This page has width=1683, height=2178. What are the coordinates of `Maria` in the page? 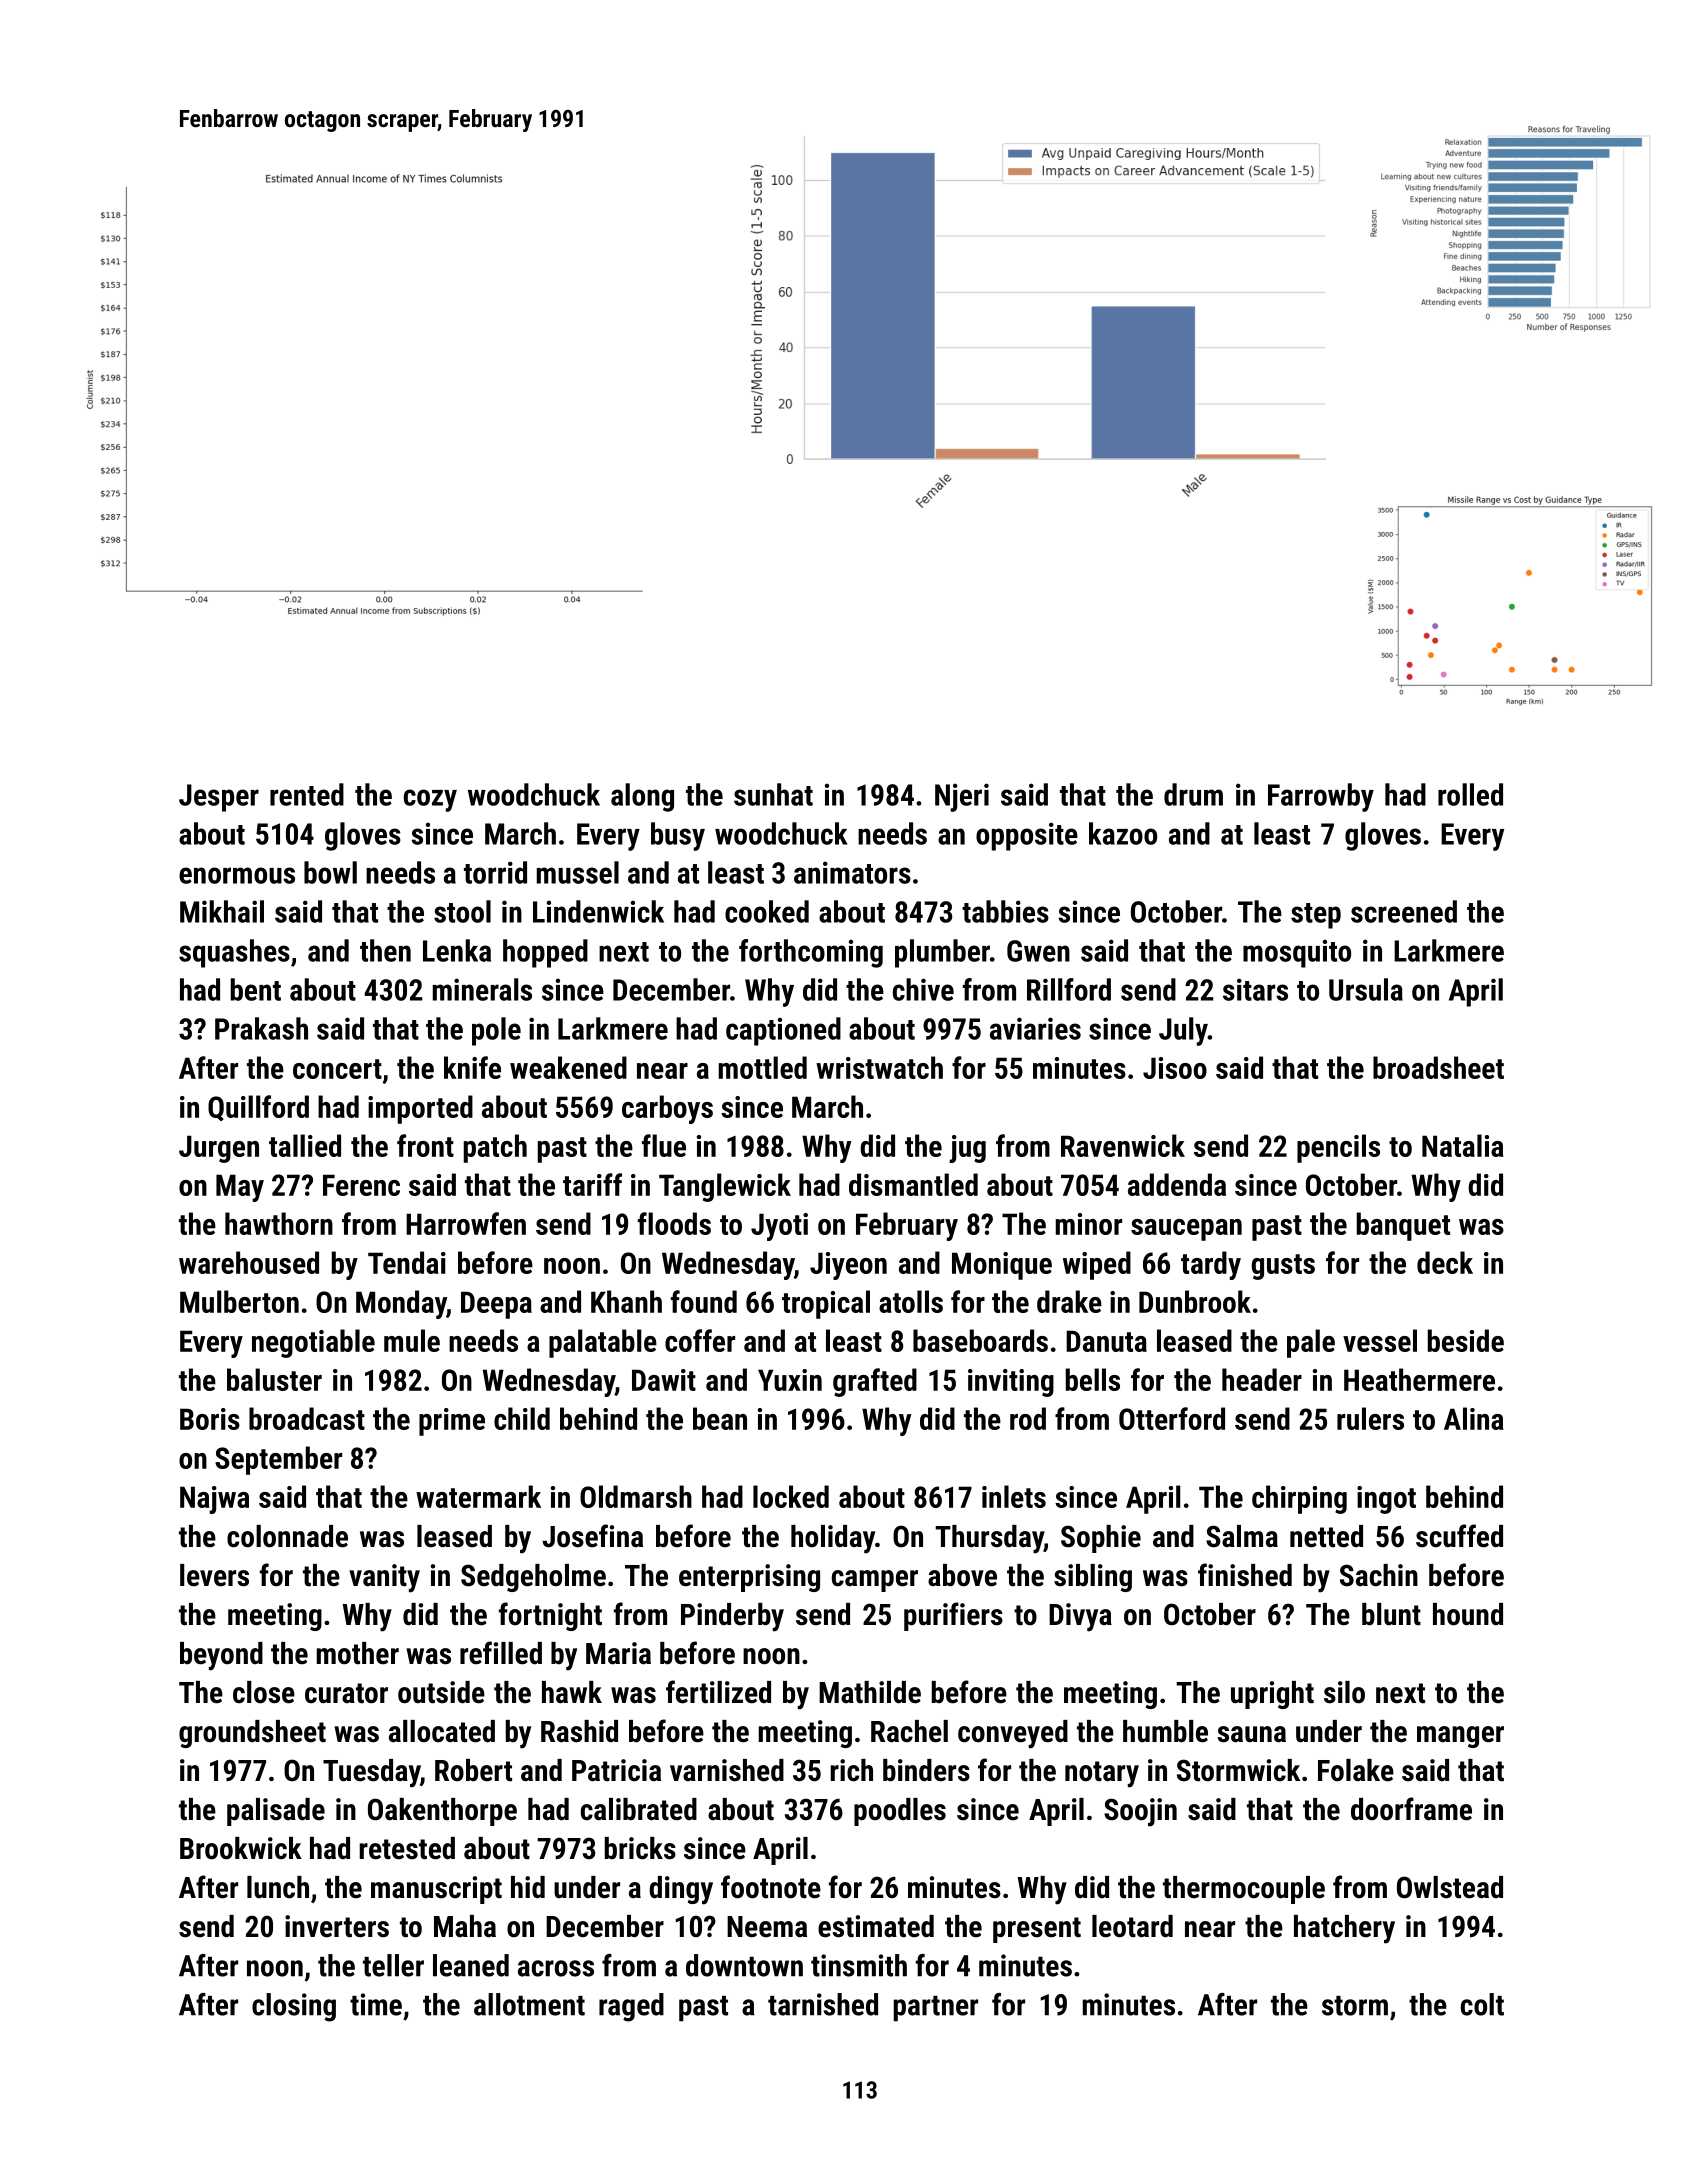 It's located at (618, 1653).
